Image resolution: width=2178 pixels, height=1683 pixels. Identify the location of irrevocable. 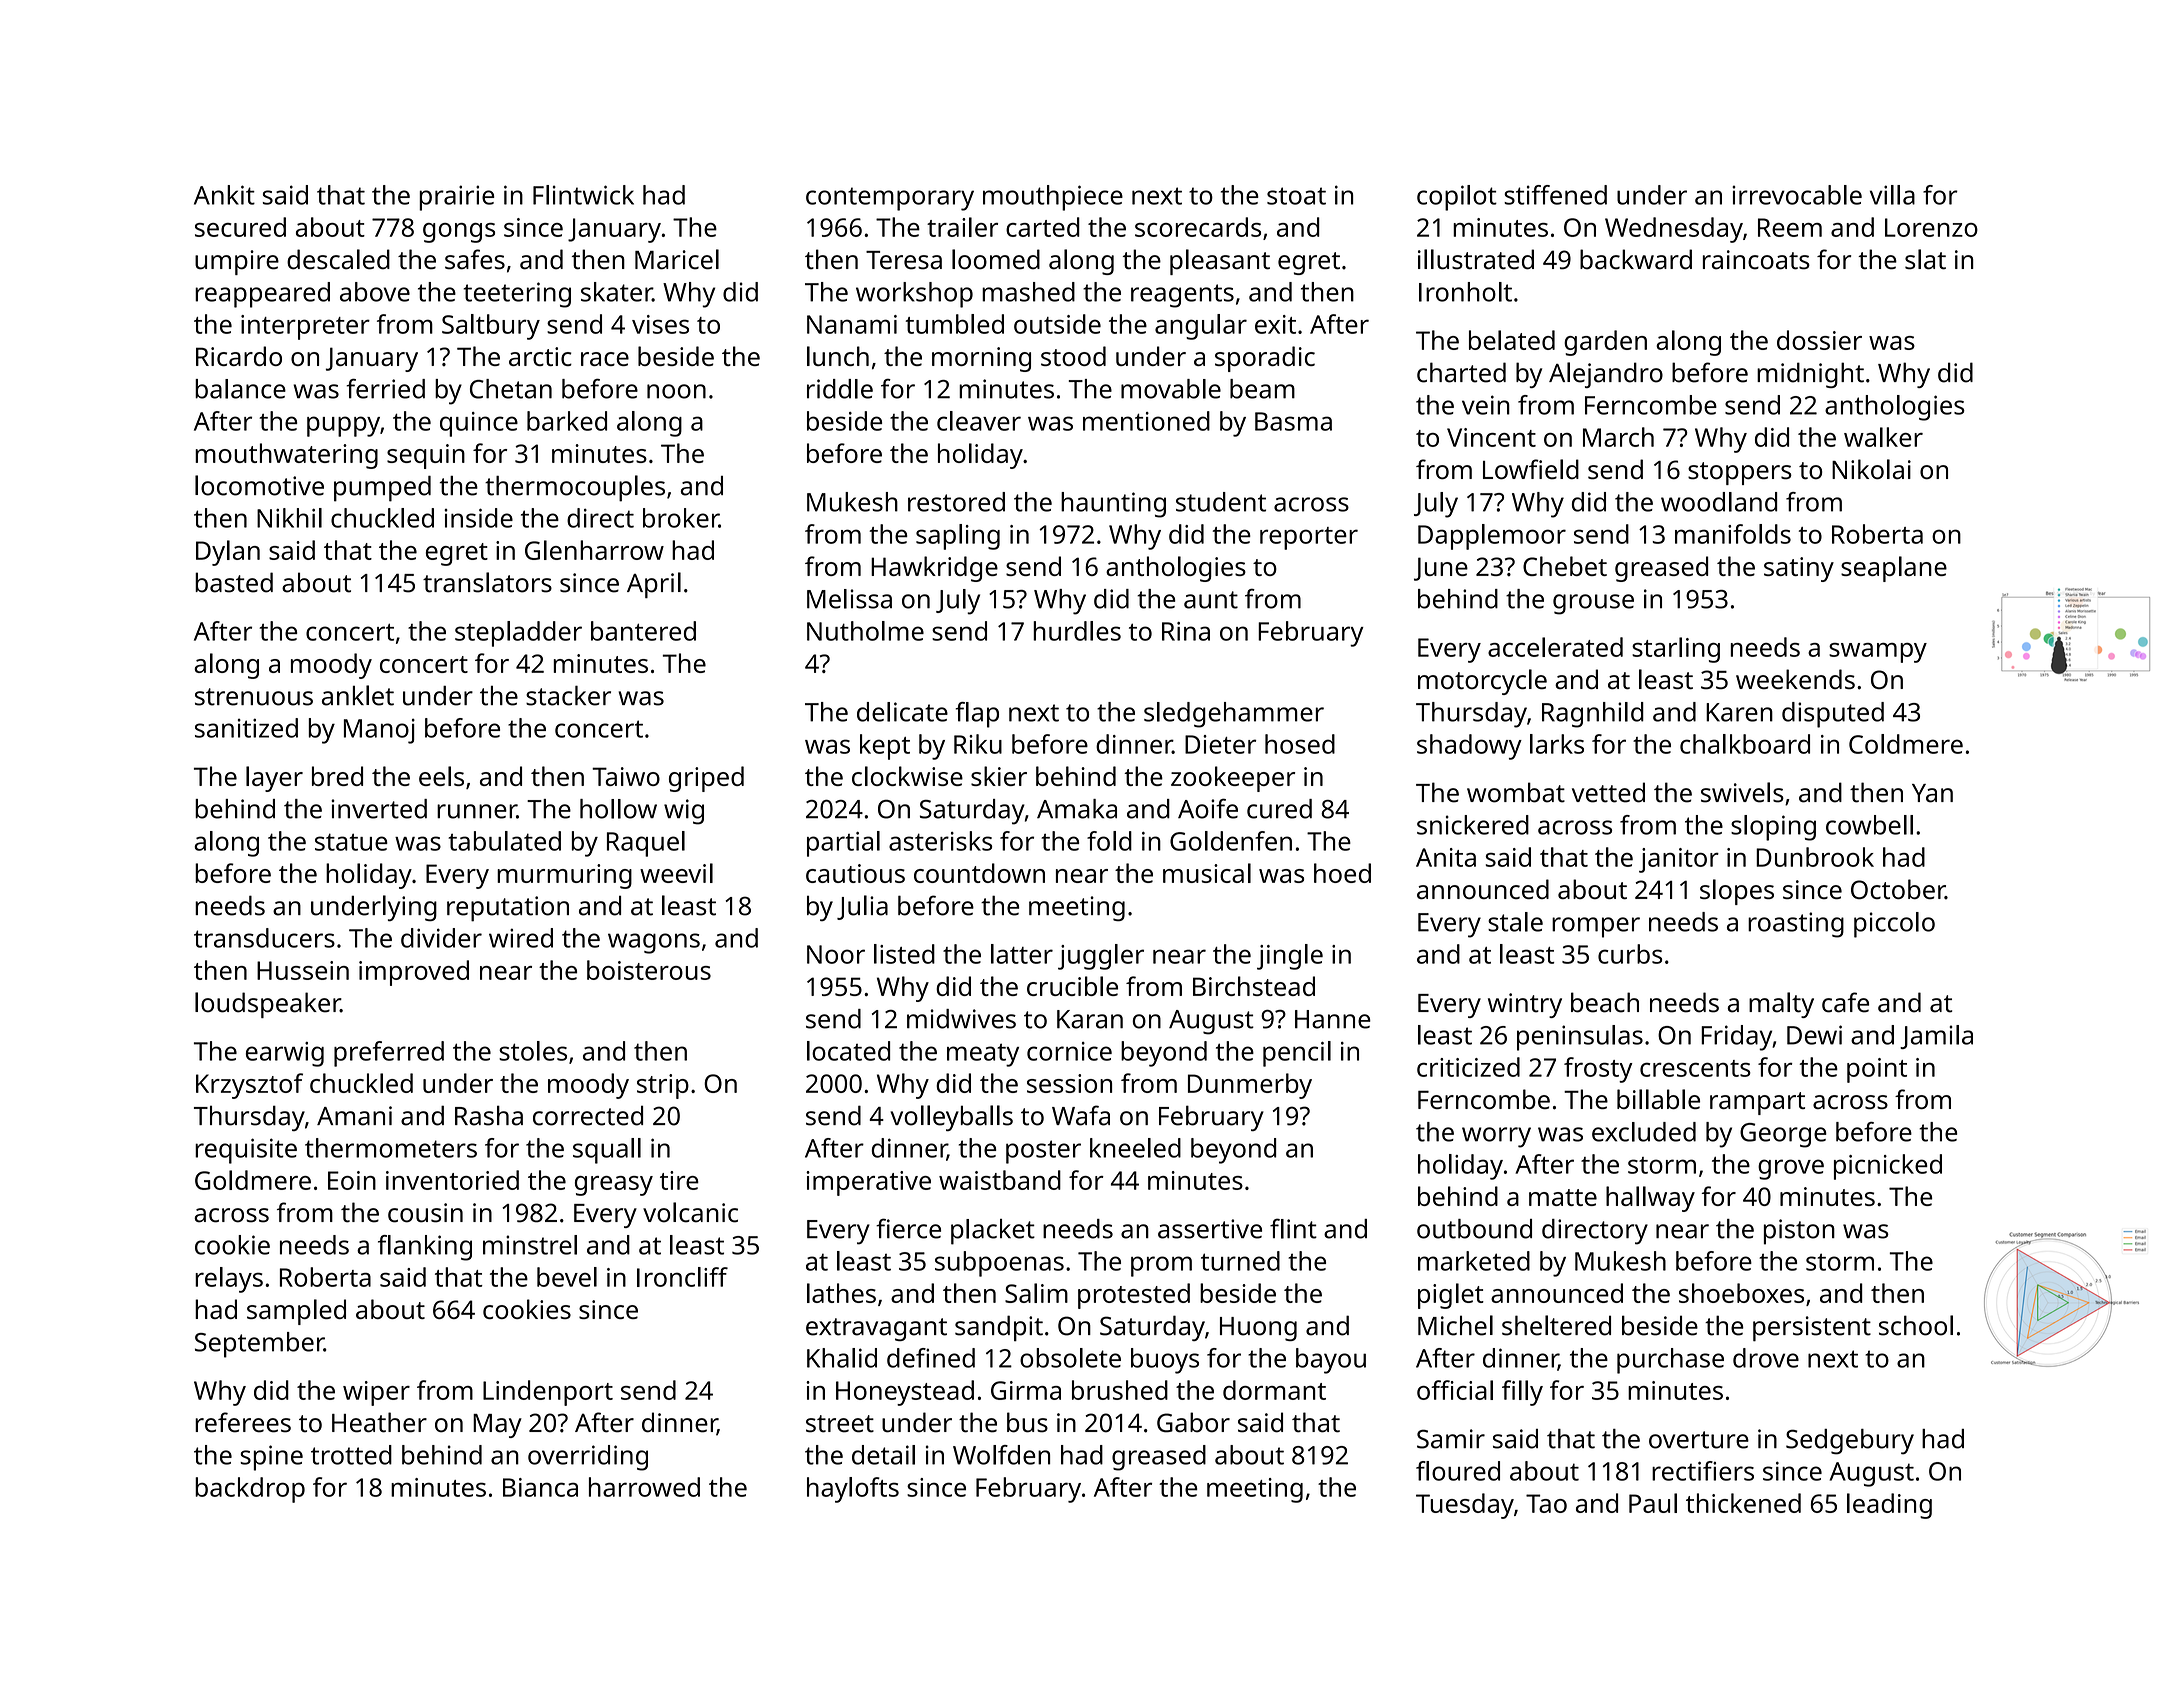
(1797, 195).
